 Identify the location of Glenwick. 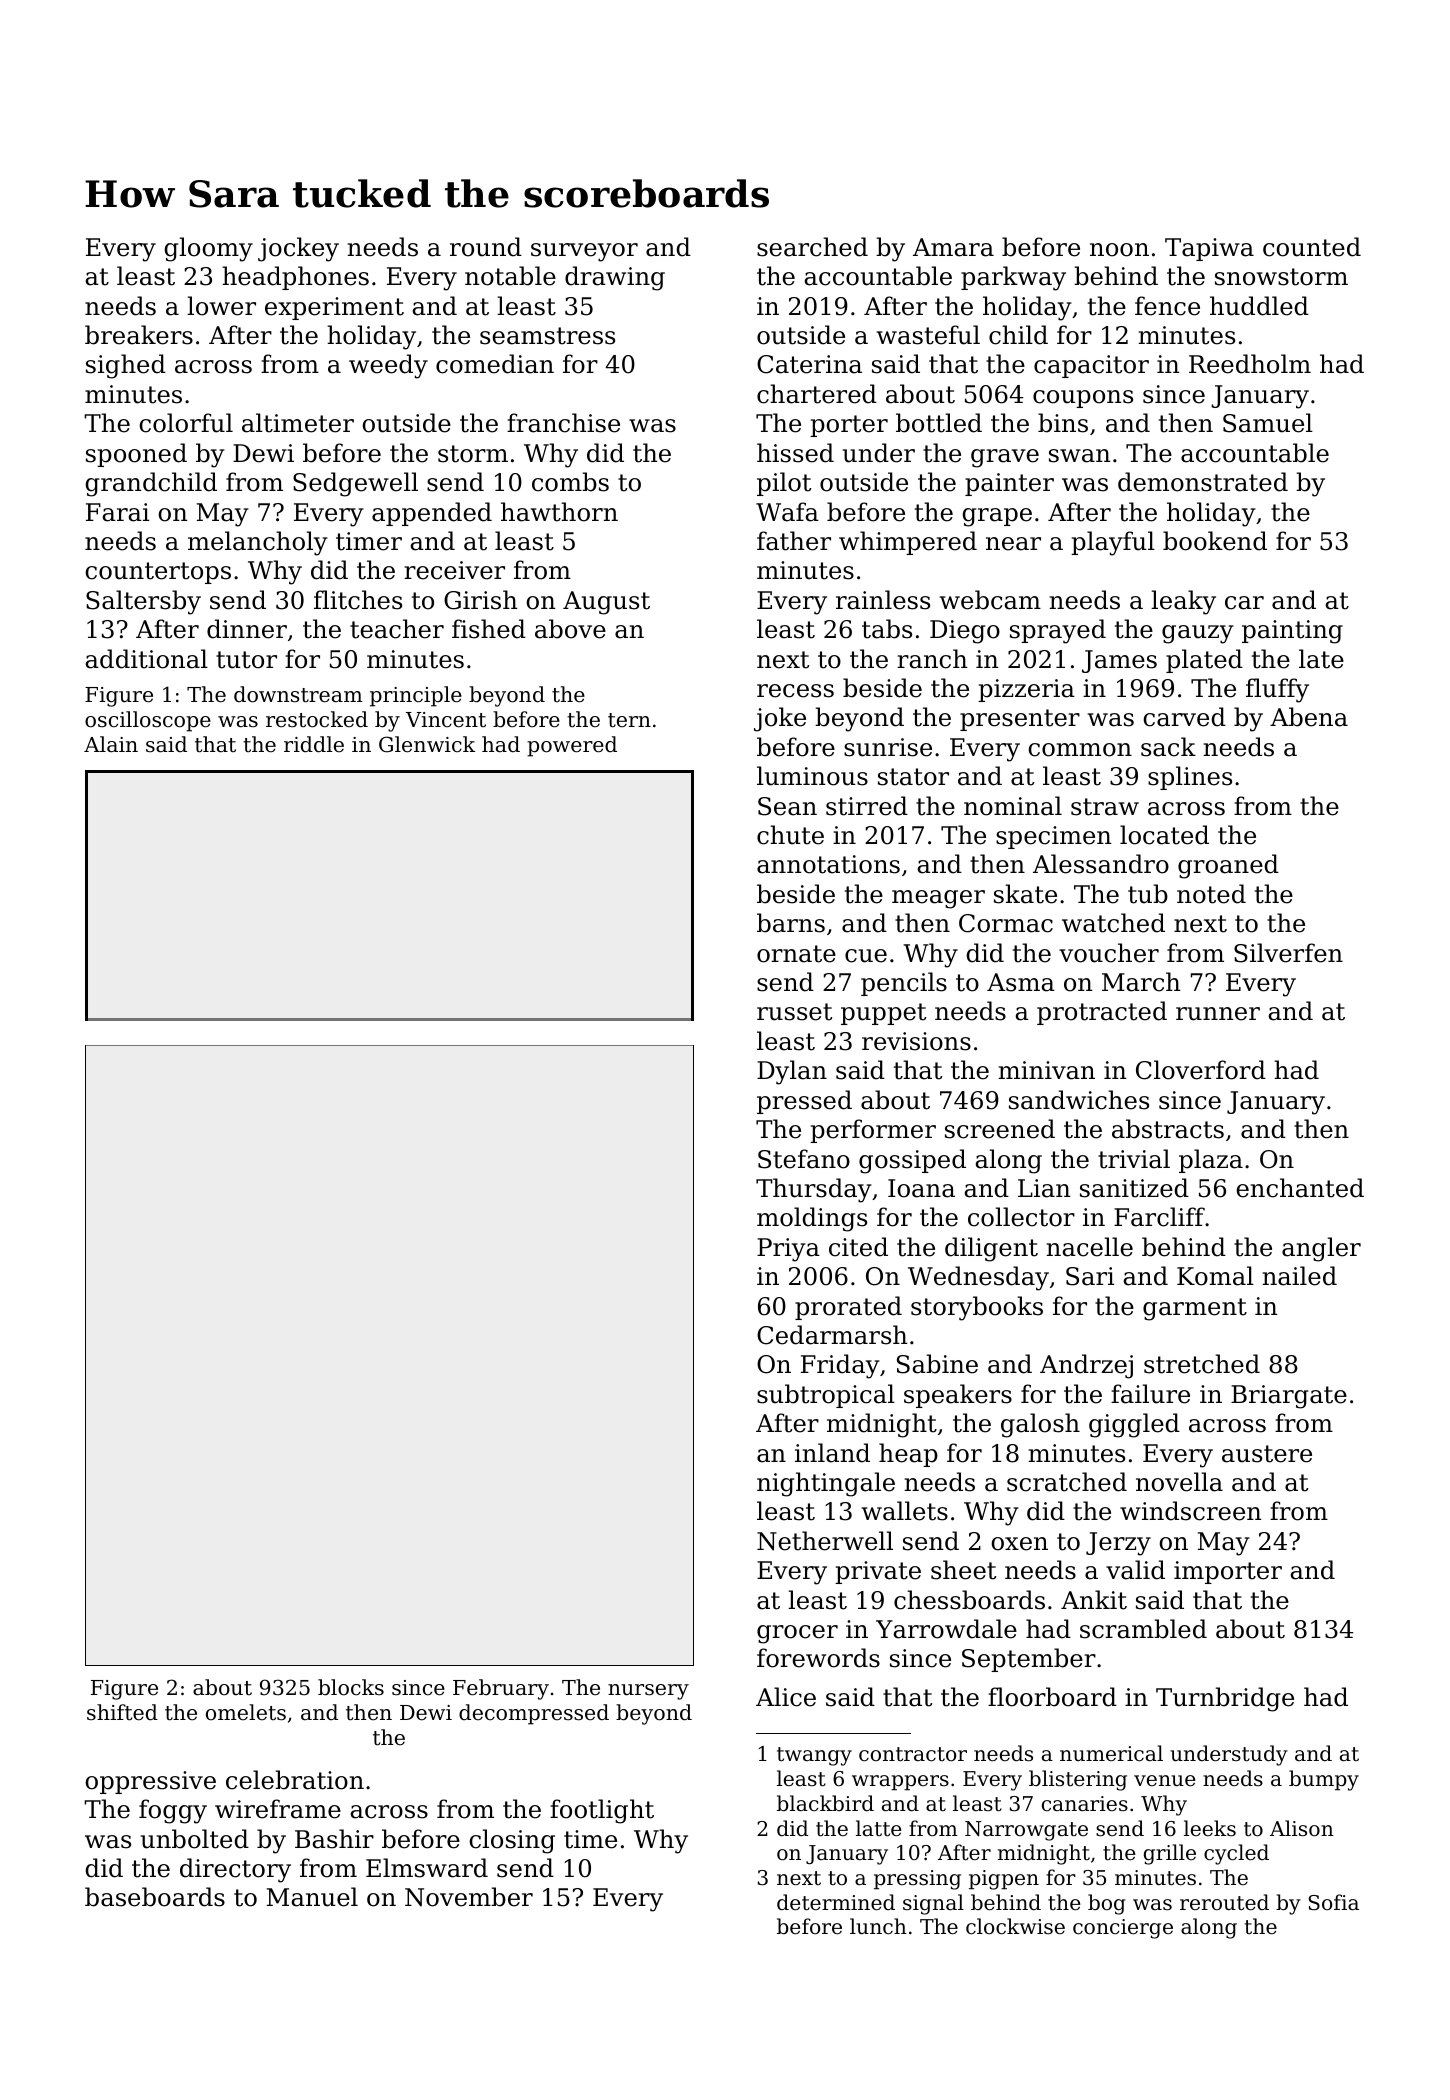
(427, 744).
